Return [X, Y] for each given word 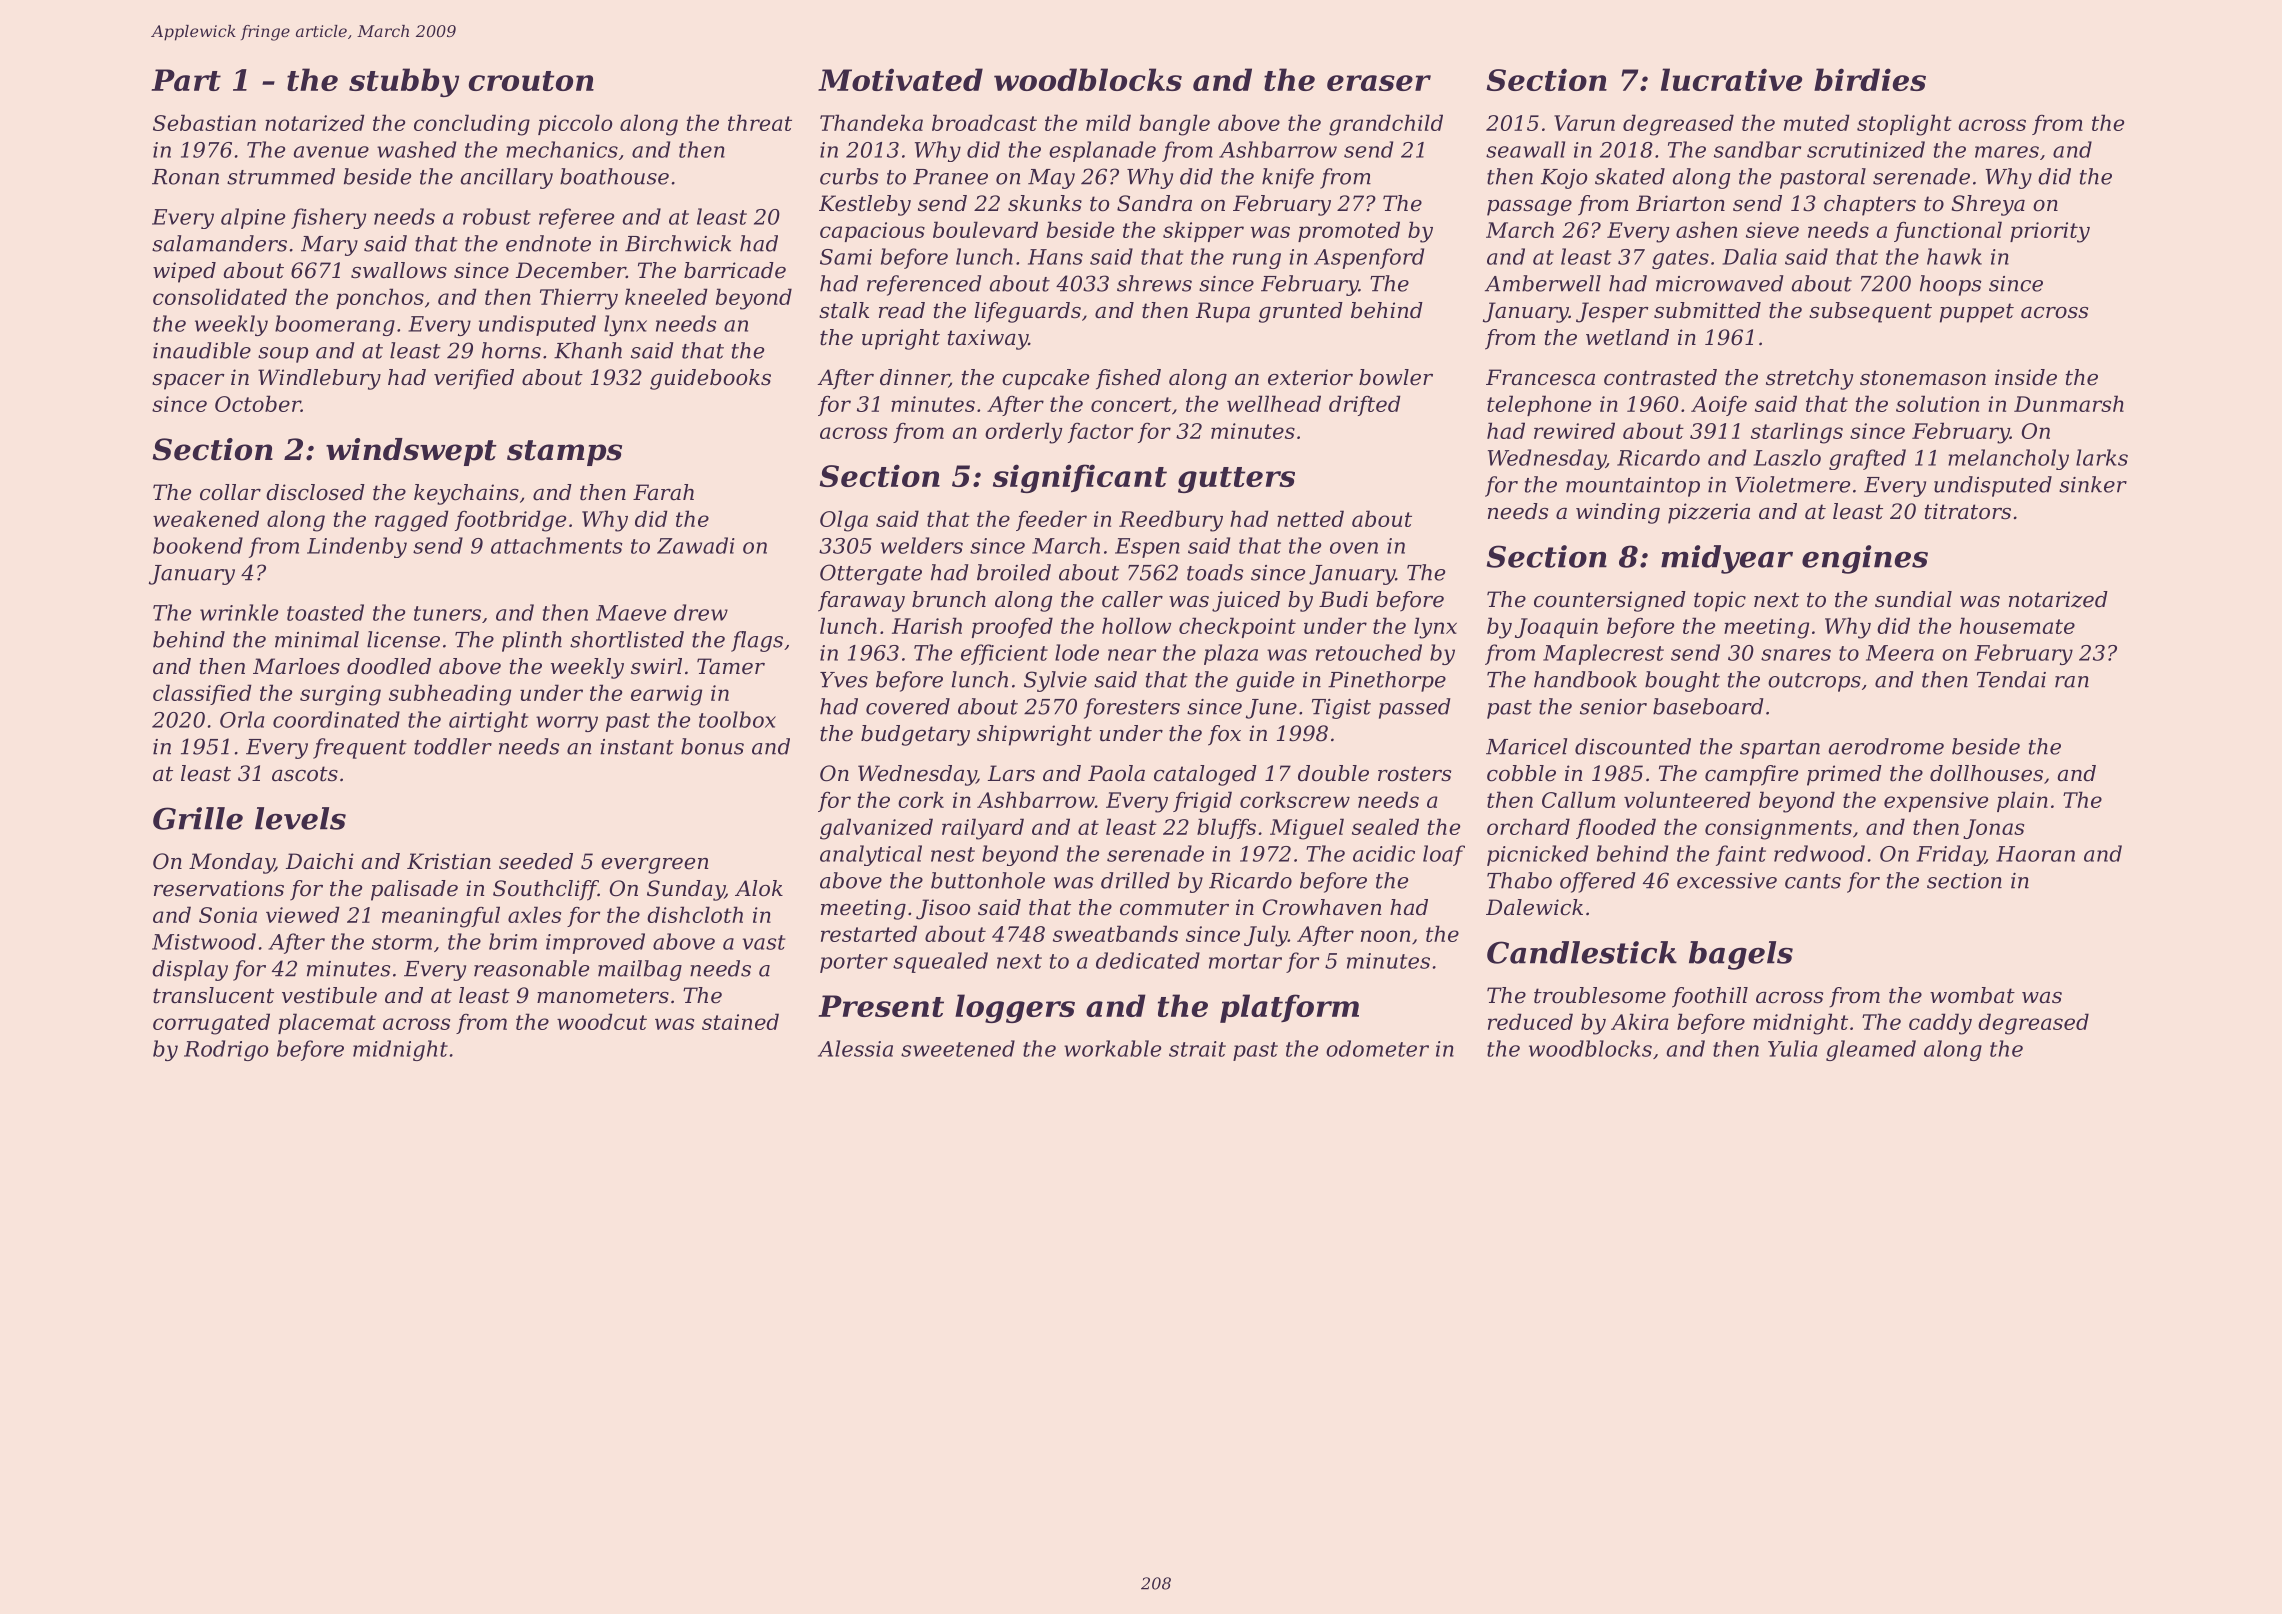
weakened [206, 518]
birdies [1870, 79]
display [190, 970]
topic [1720, 601]
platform [1289, 1008]
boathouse [614, 176]
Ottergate [871, 574]
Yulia [1792, 1048]
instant [637, 747]
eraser [1379, 83]
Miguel [1307, 829]
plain [2022, 801]
